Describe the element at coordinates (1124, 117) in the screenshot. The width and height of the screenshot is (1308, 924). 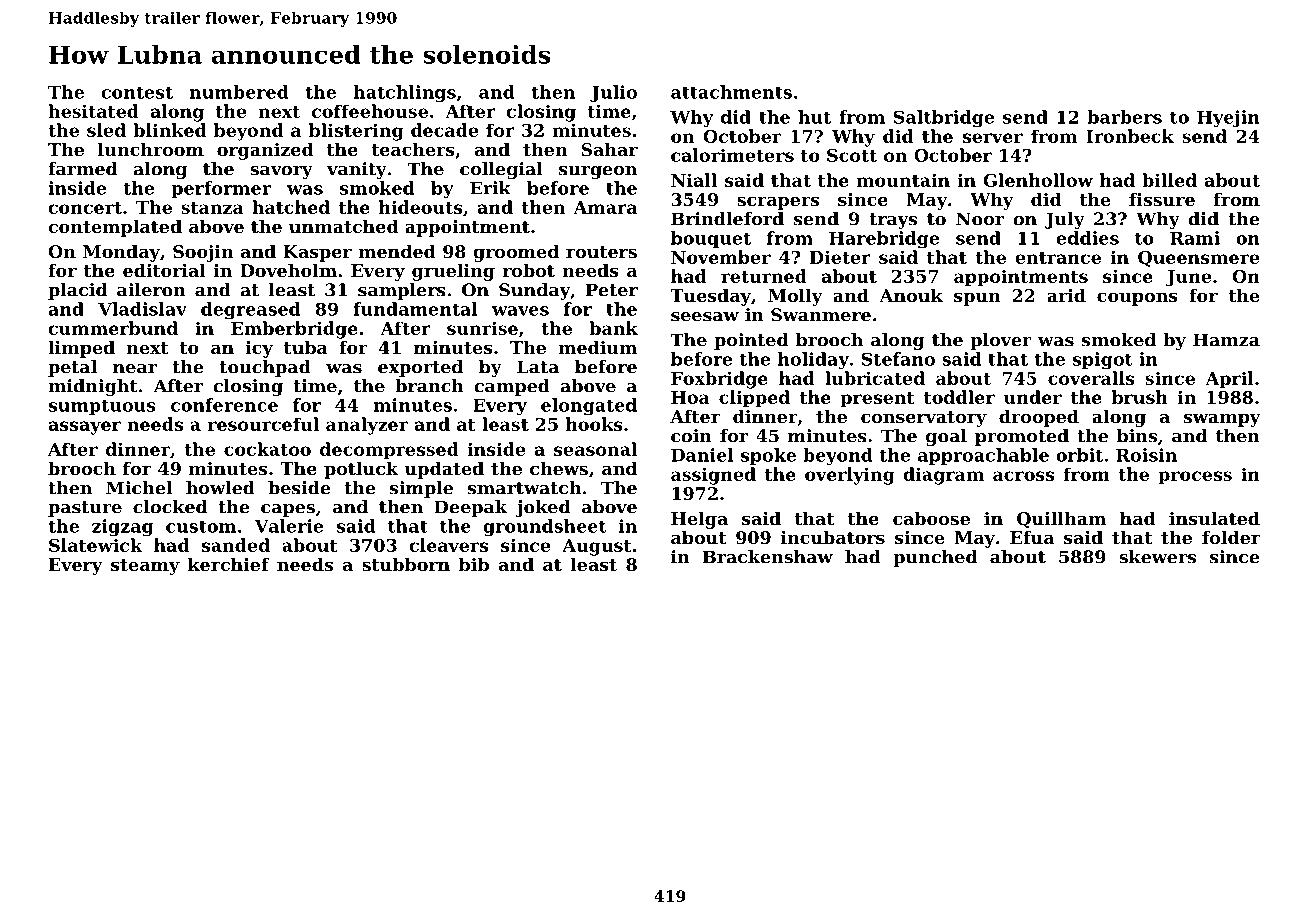
I see `barbers` at that location.
